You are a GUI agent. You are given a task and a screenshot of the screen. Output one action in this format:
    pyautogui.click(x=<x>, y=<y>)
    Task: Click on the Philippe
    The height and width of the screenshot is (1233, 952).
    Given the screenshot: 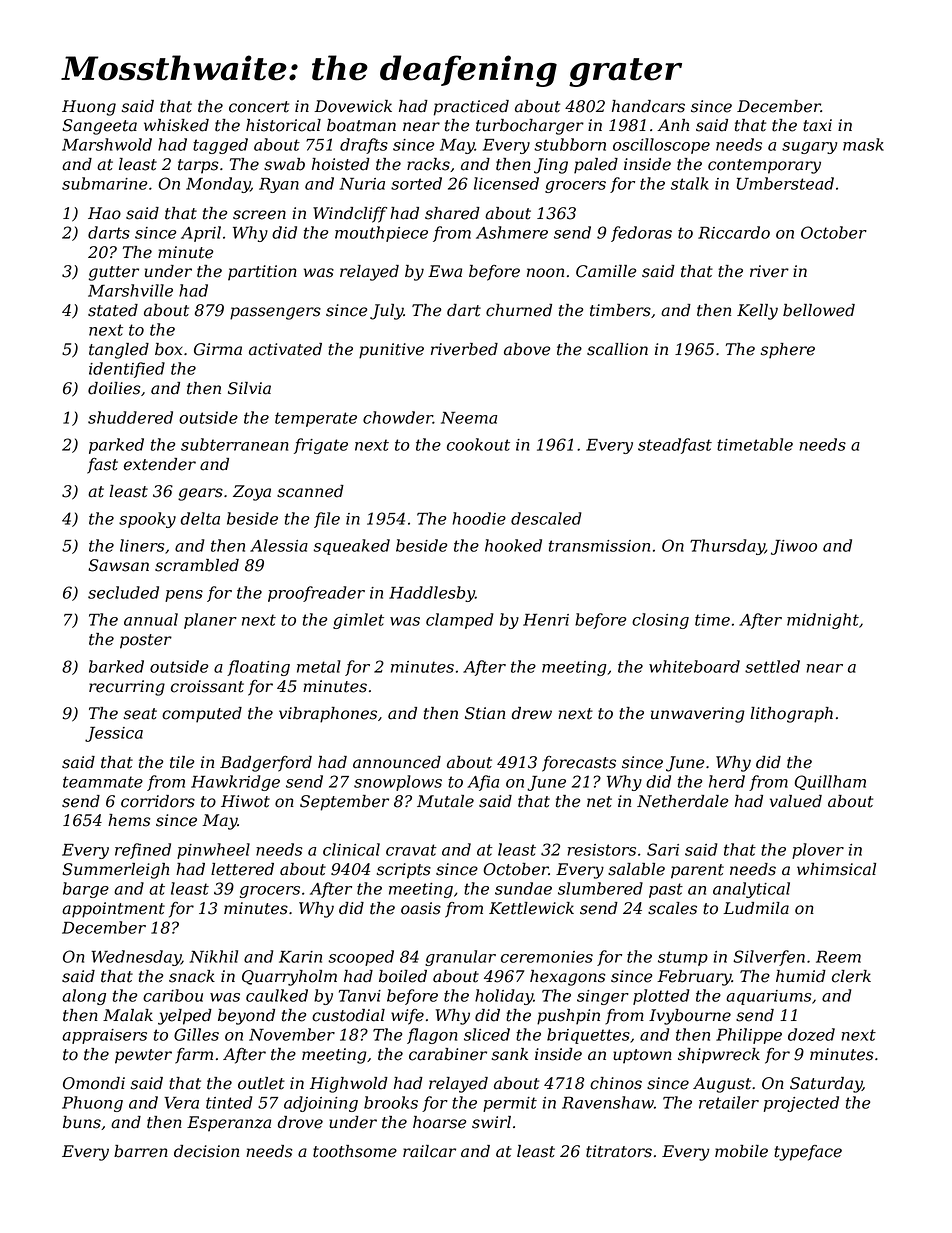 What is the action you would take?
    pyautogui.click(x=749, y=1036)
